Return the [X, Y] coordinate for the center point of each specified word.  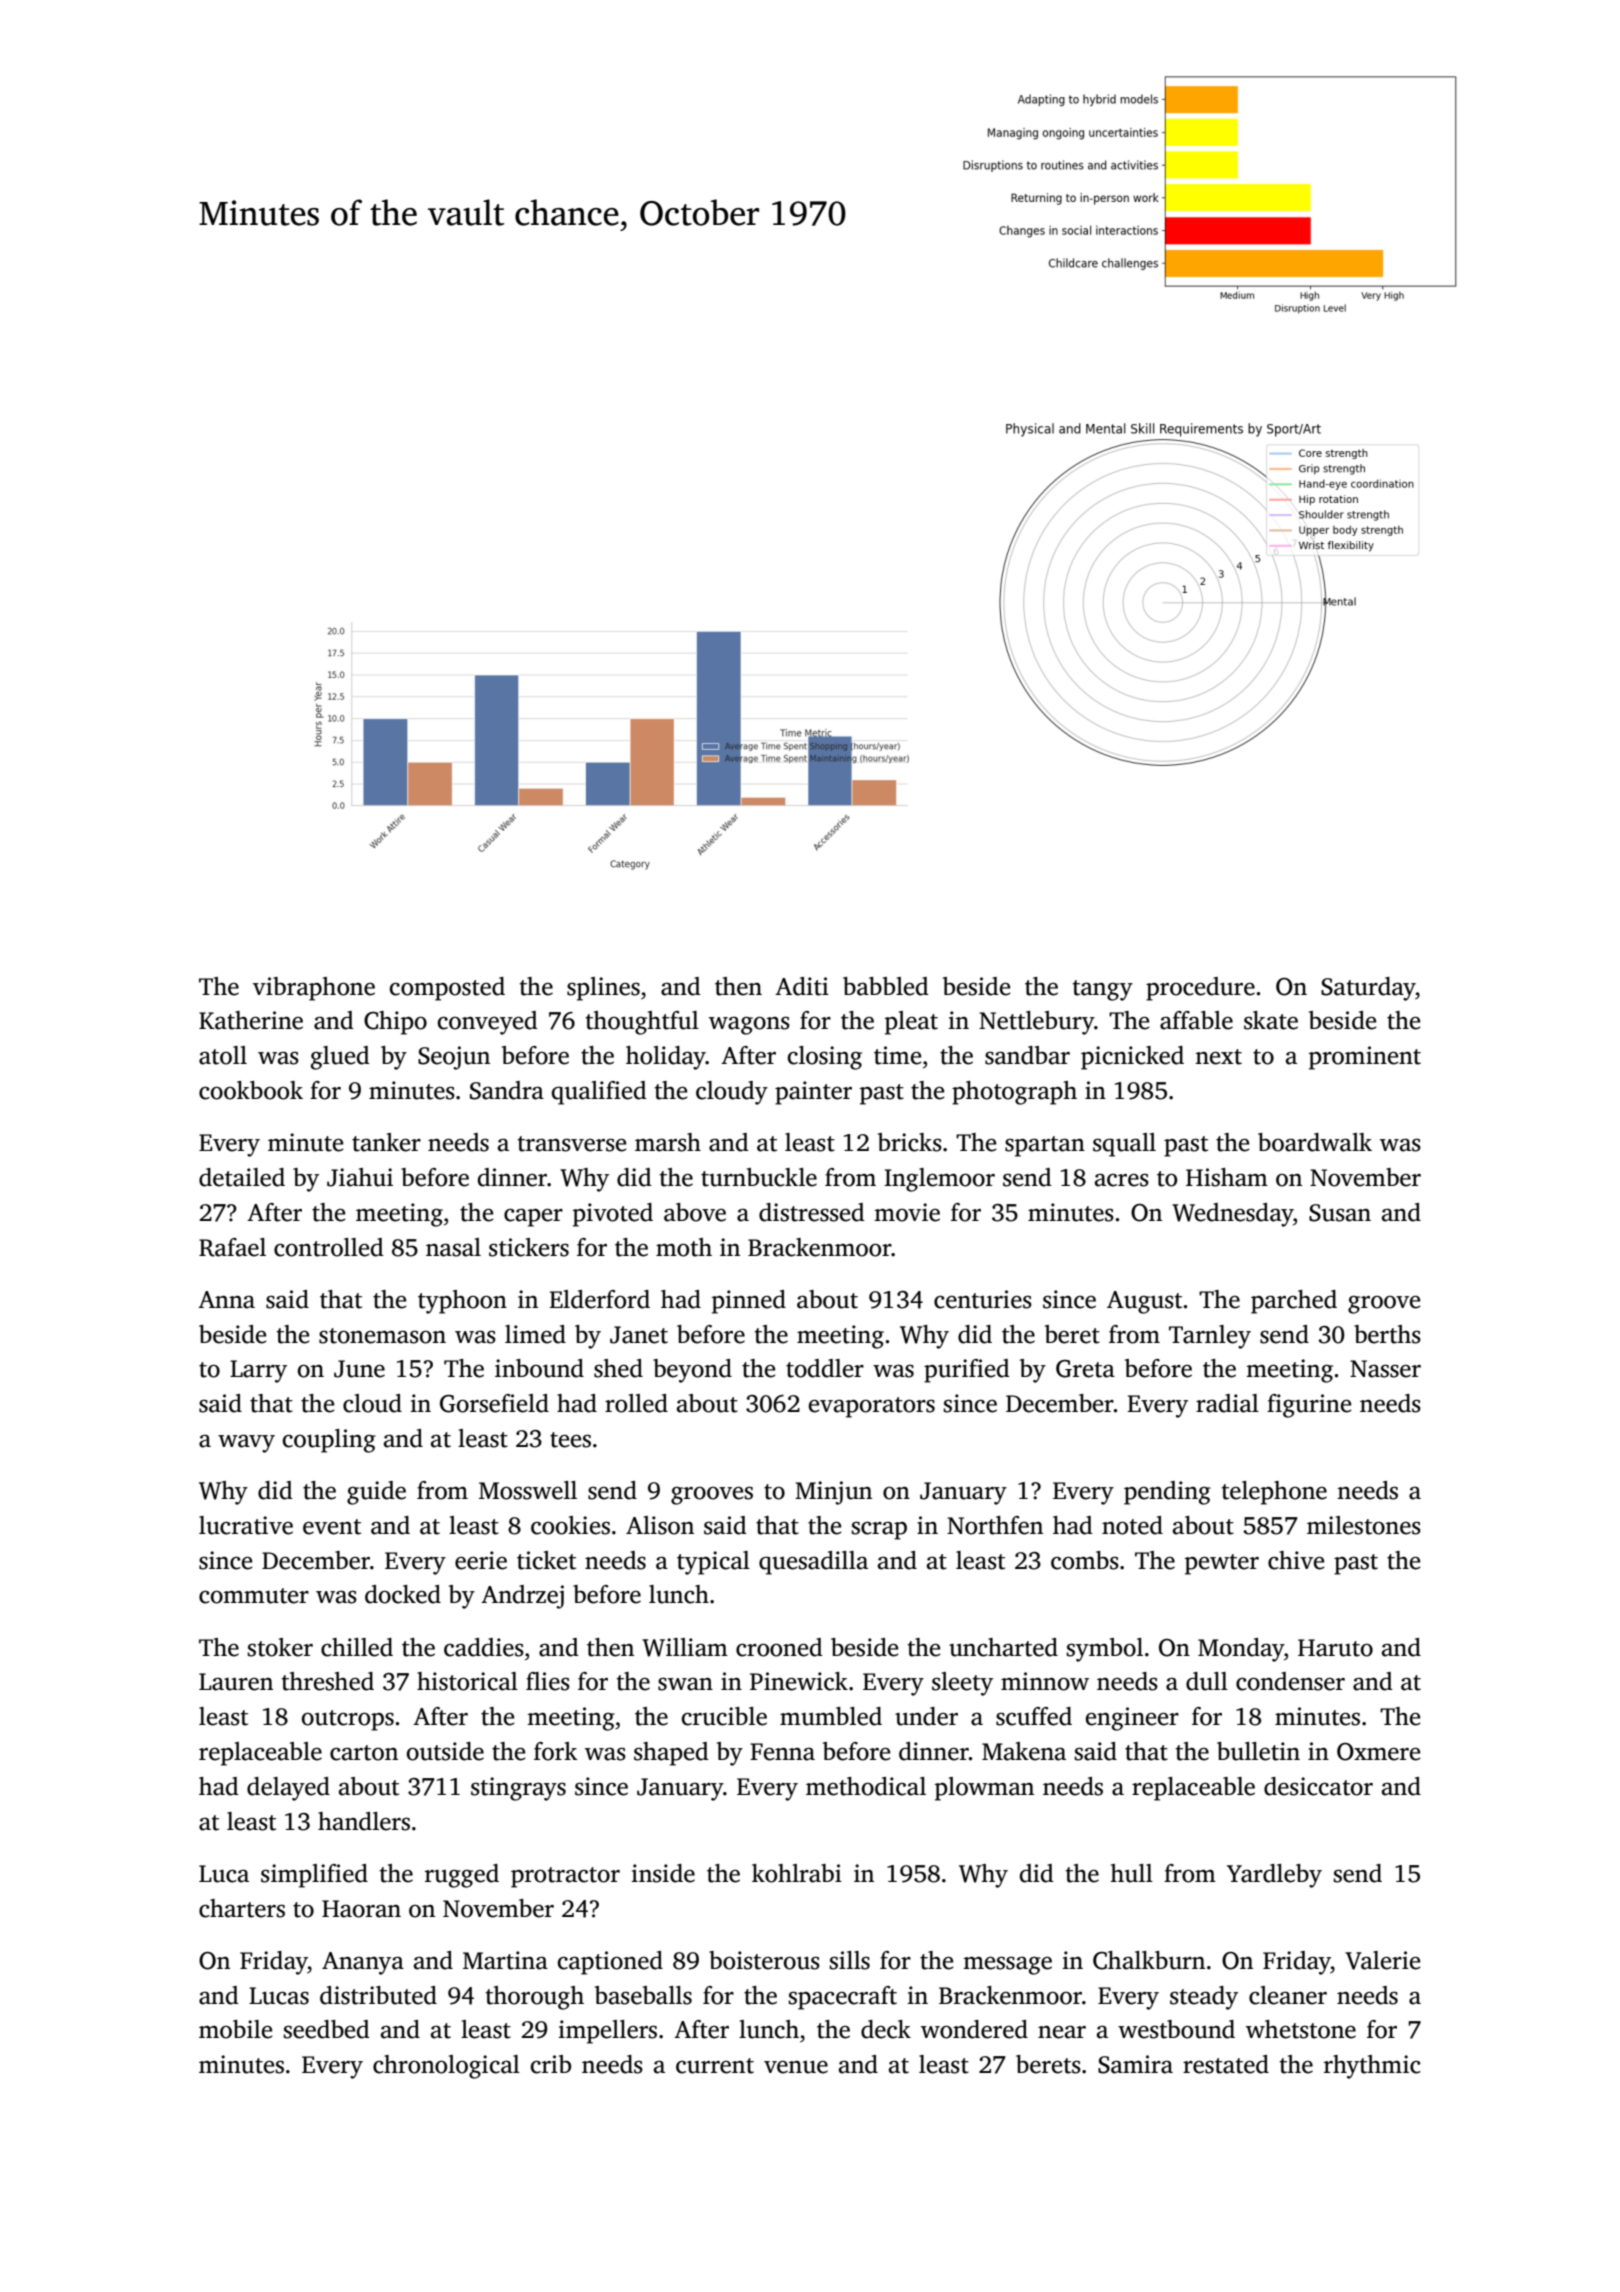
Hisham [1227, 1177]
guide [376, 1493]
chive [1296, 1560]
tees [570, 1440]
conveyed [488, 1023]
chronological [446, 2067]
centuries [983, 1299]
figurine [1309, 1406]
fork [556, 1751]
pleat [911, 1023]
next [1218, 1057]
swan [685, 1684]
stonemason [382, 1336]
